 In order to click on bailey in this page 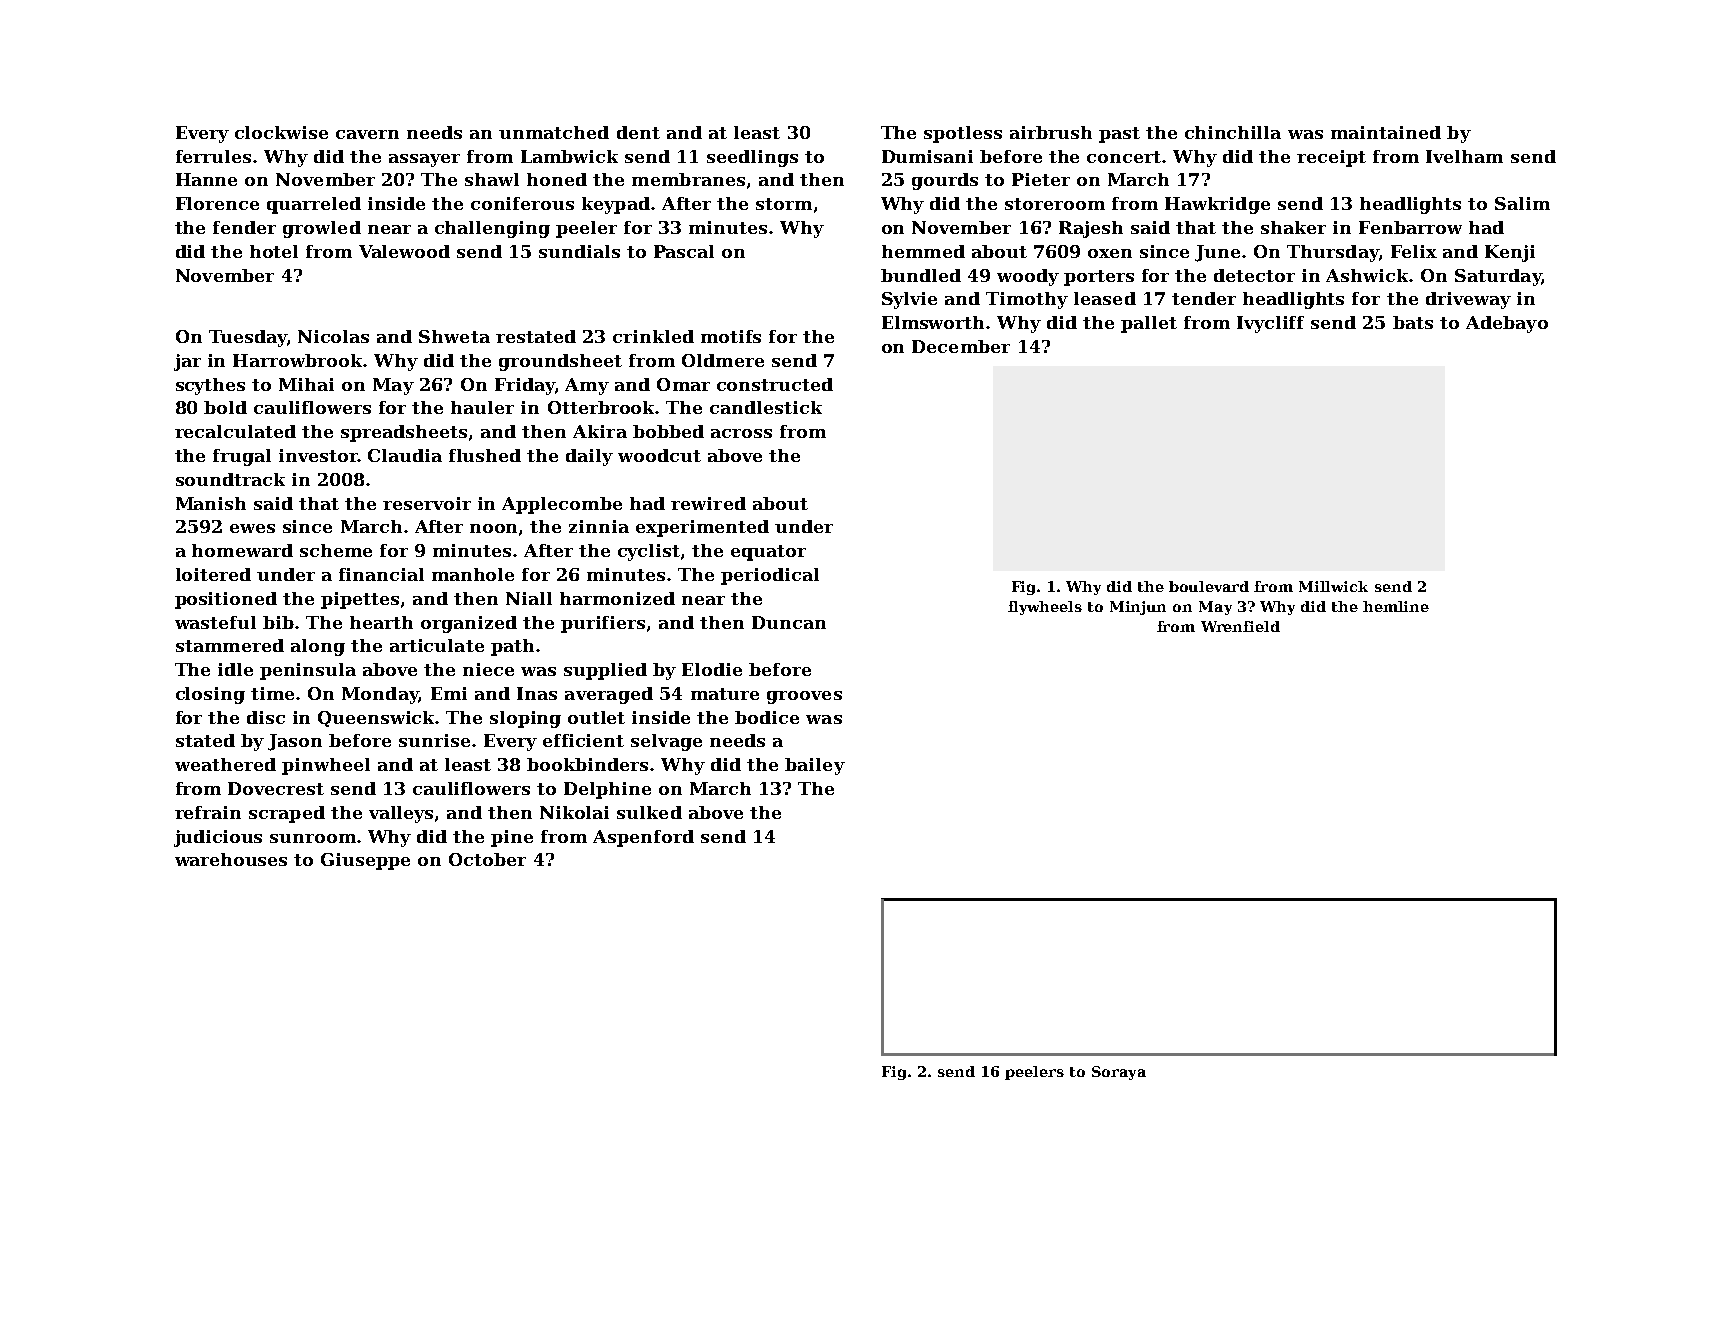, I will do `click(815, 766)`.
